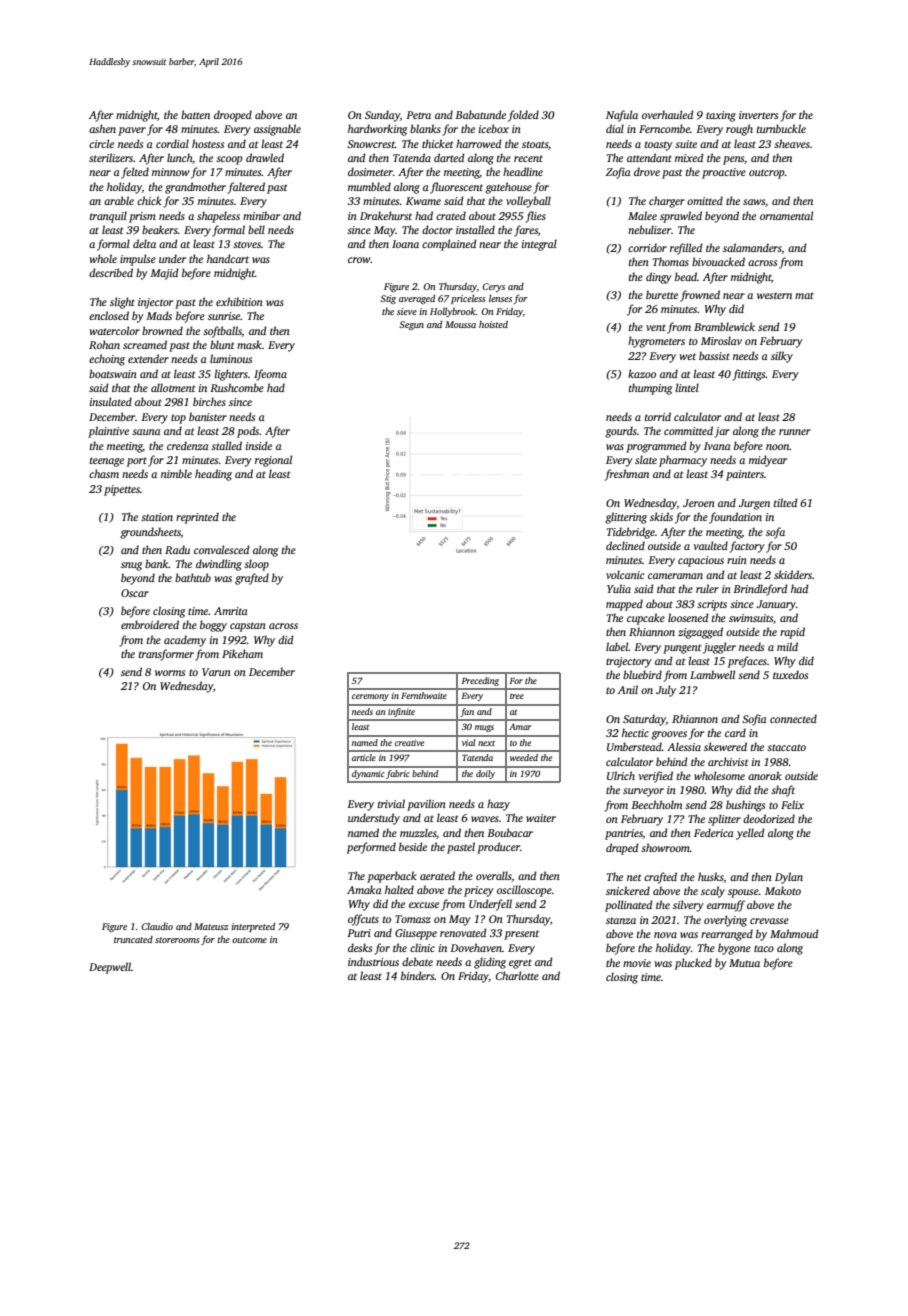 The image size is (908, 1316). Describe the element at coordinates (649, 157) in the page. I see `attendant` at that location.
